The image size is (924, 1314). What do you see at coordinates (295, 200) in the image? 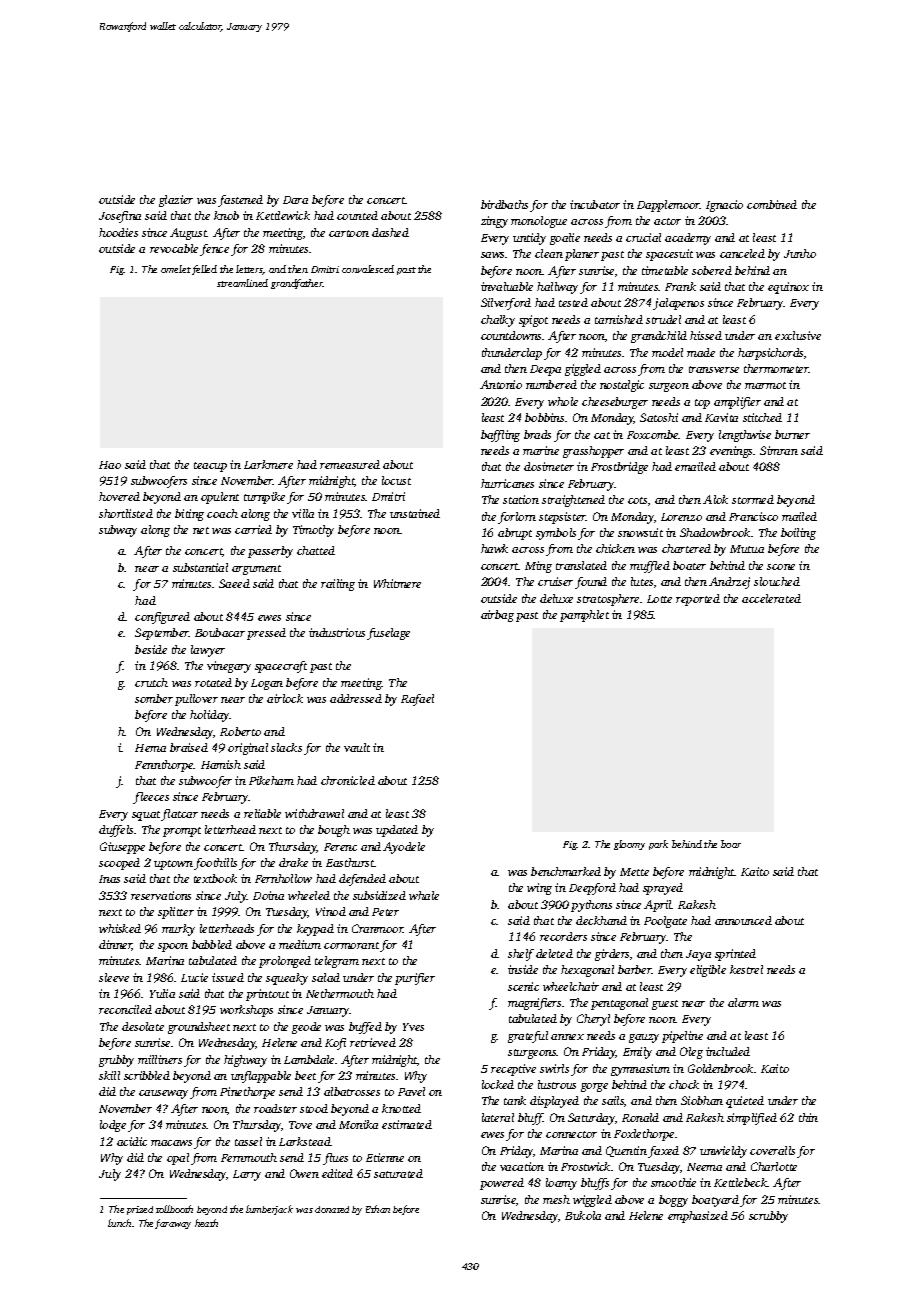
I see `Dara` at bounding box center [295, 200].
